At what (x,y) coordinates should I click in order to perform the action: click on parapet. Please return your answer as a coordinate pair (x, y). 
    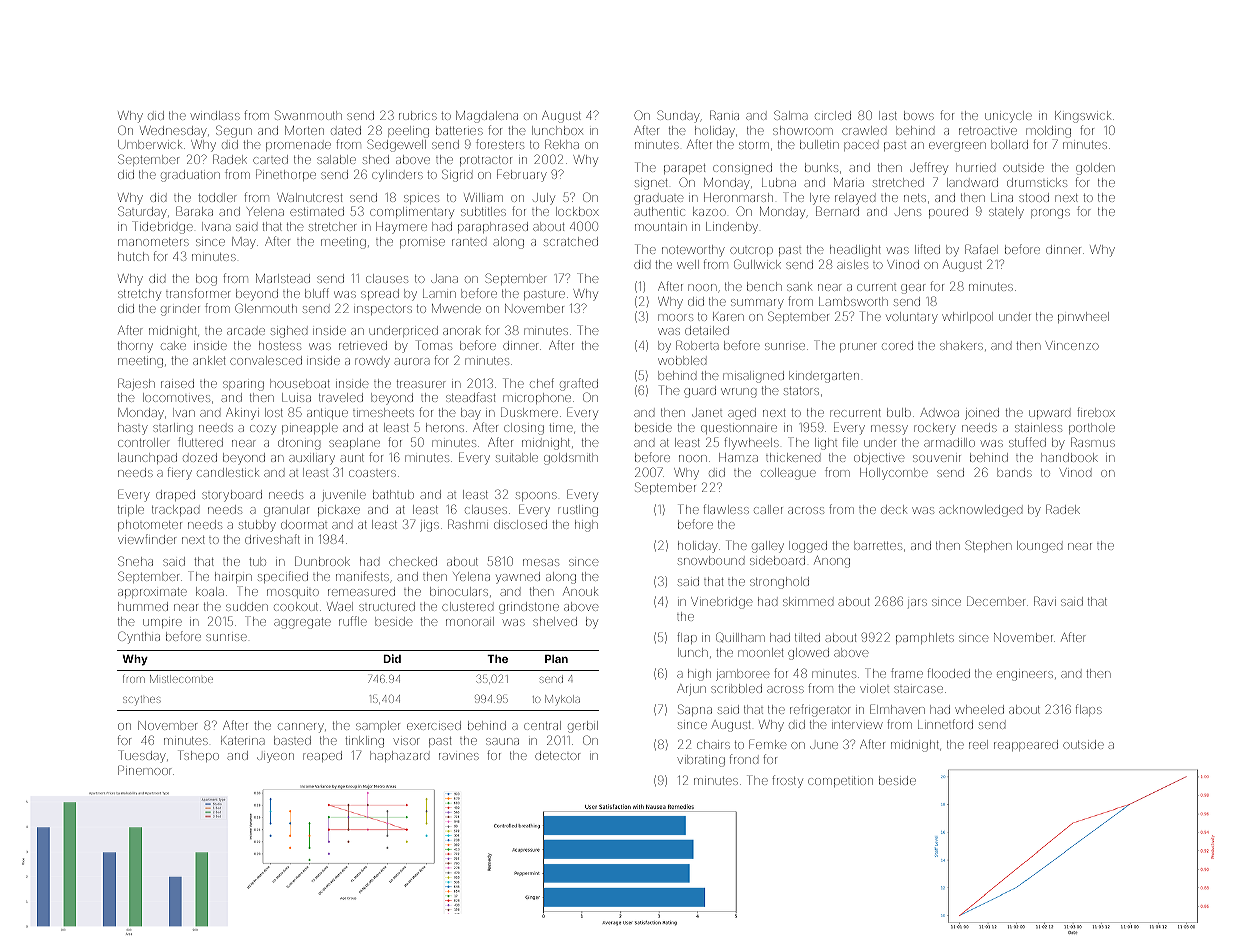
    Looking at the image, I should click on (684, 169).
